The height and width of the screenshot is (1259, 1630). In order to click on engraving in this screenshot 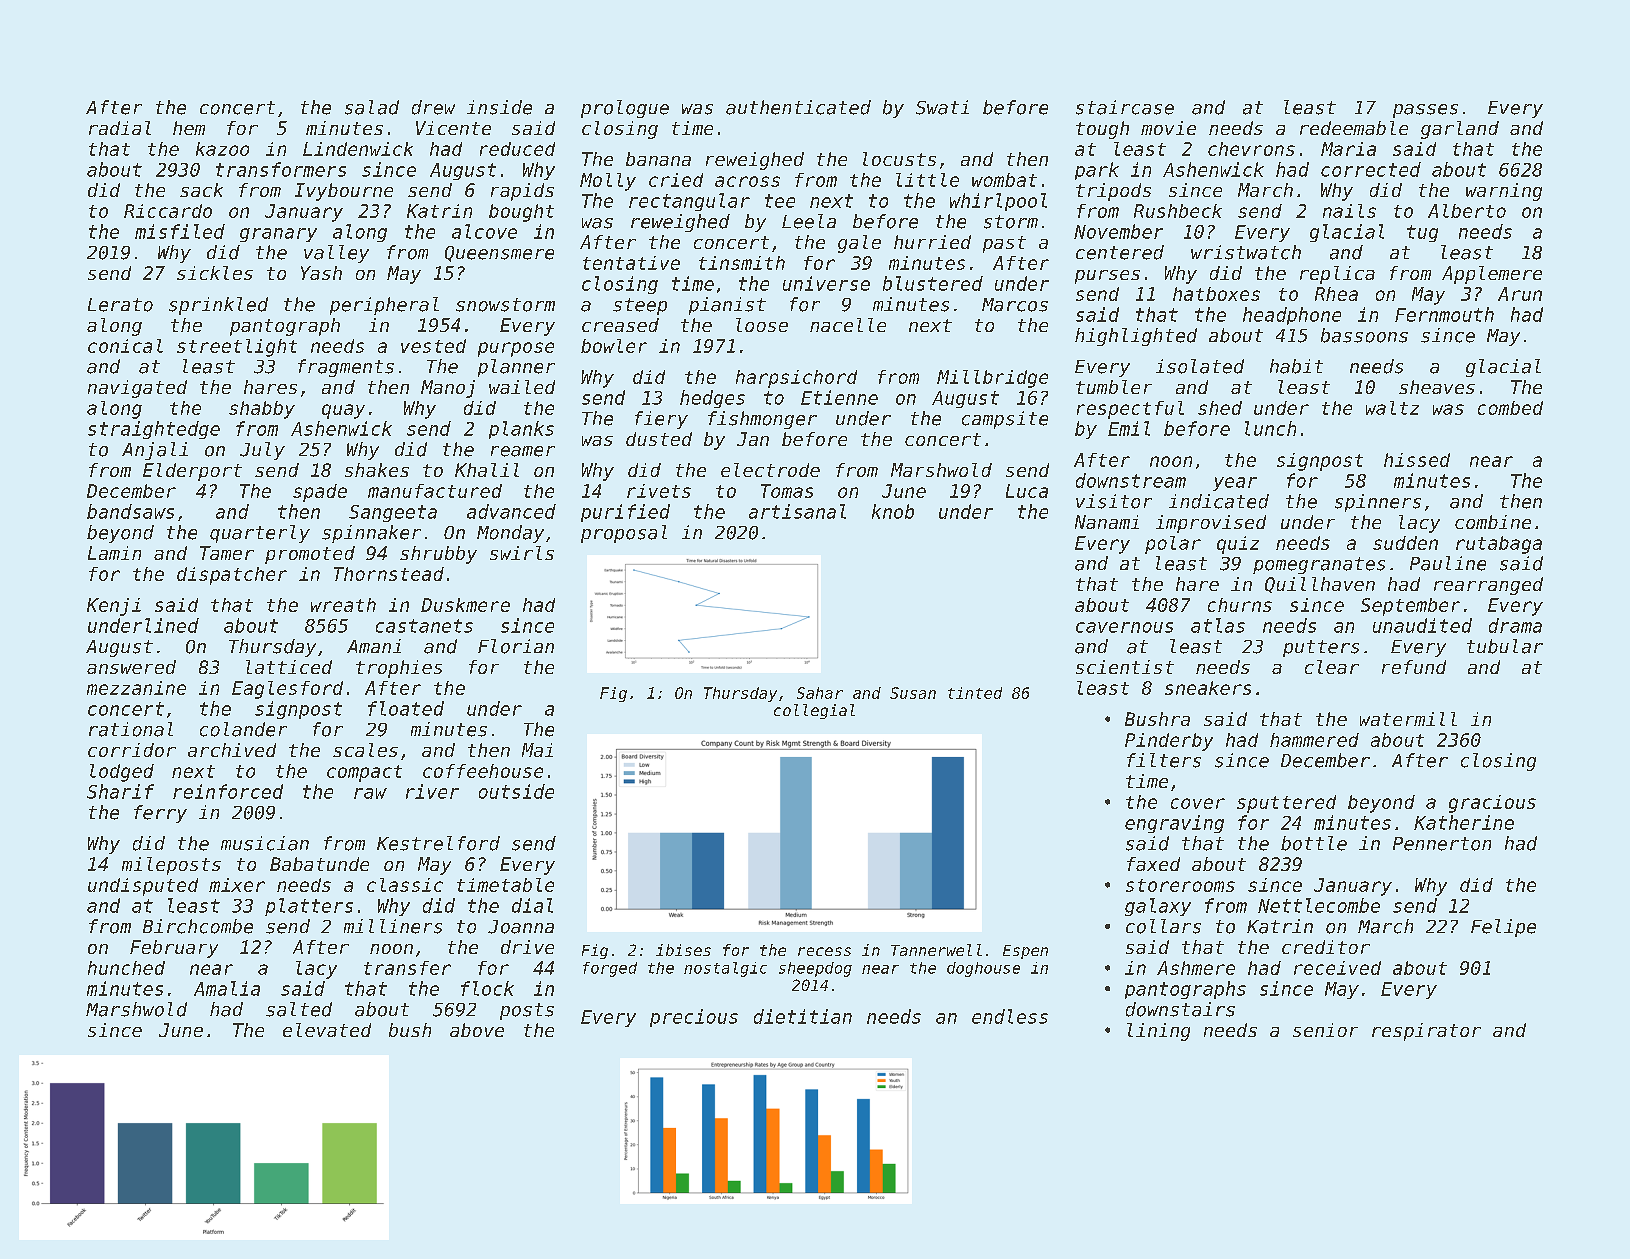, I will do `click(1174, 824)`.
